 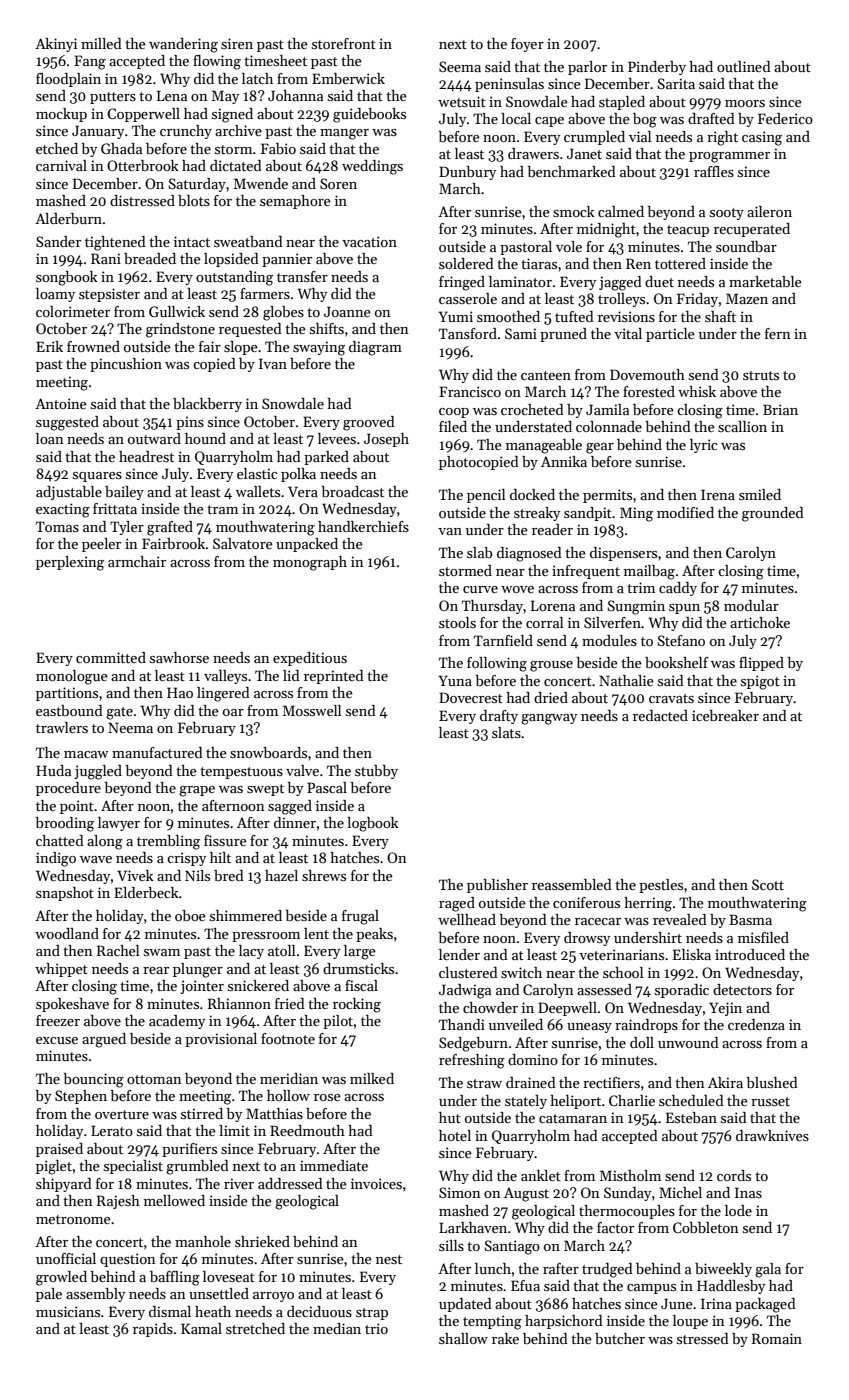 I want to click on academy, so click(x=177, y=1022).
